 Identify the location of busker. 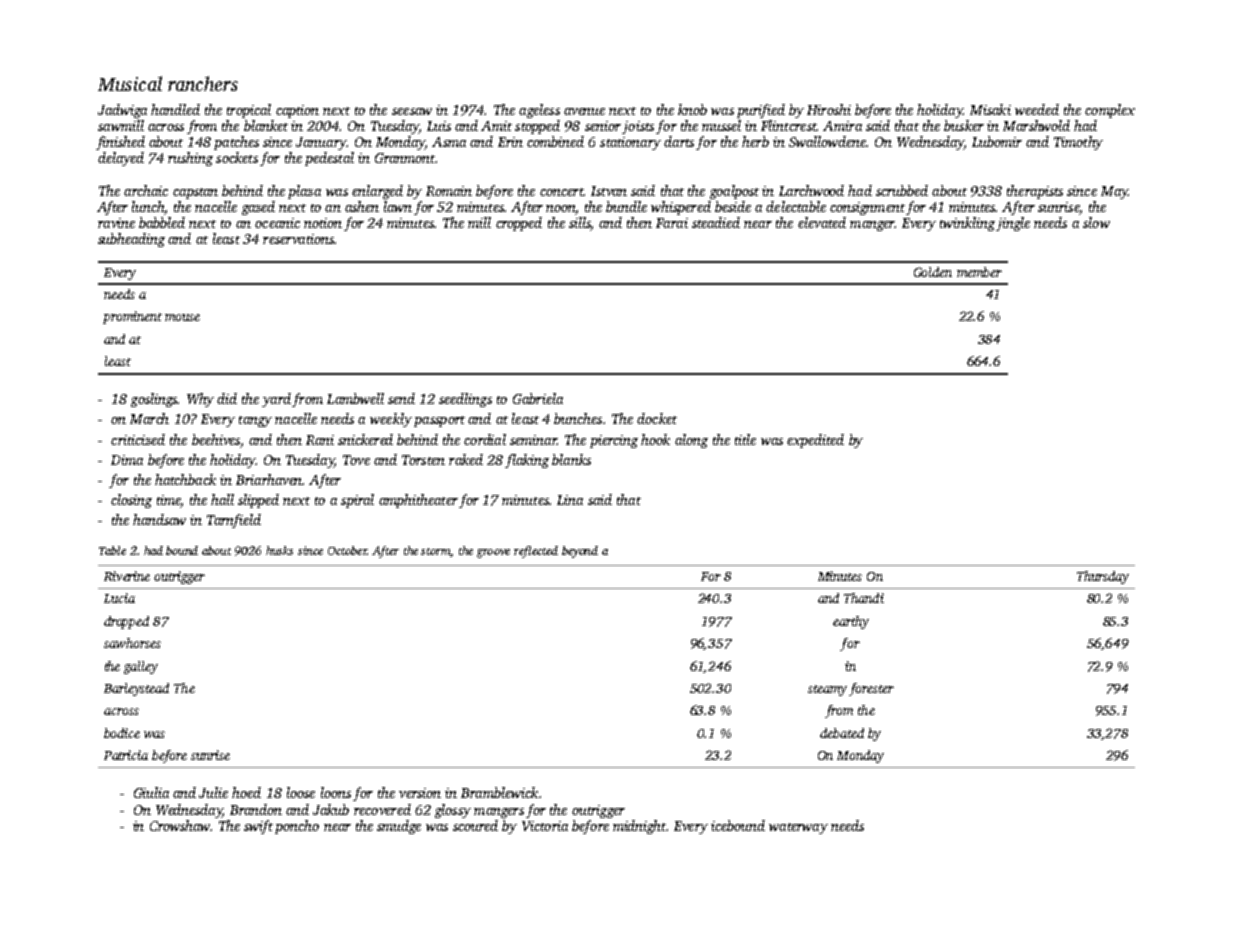
(964, 125).
